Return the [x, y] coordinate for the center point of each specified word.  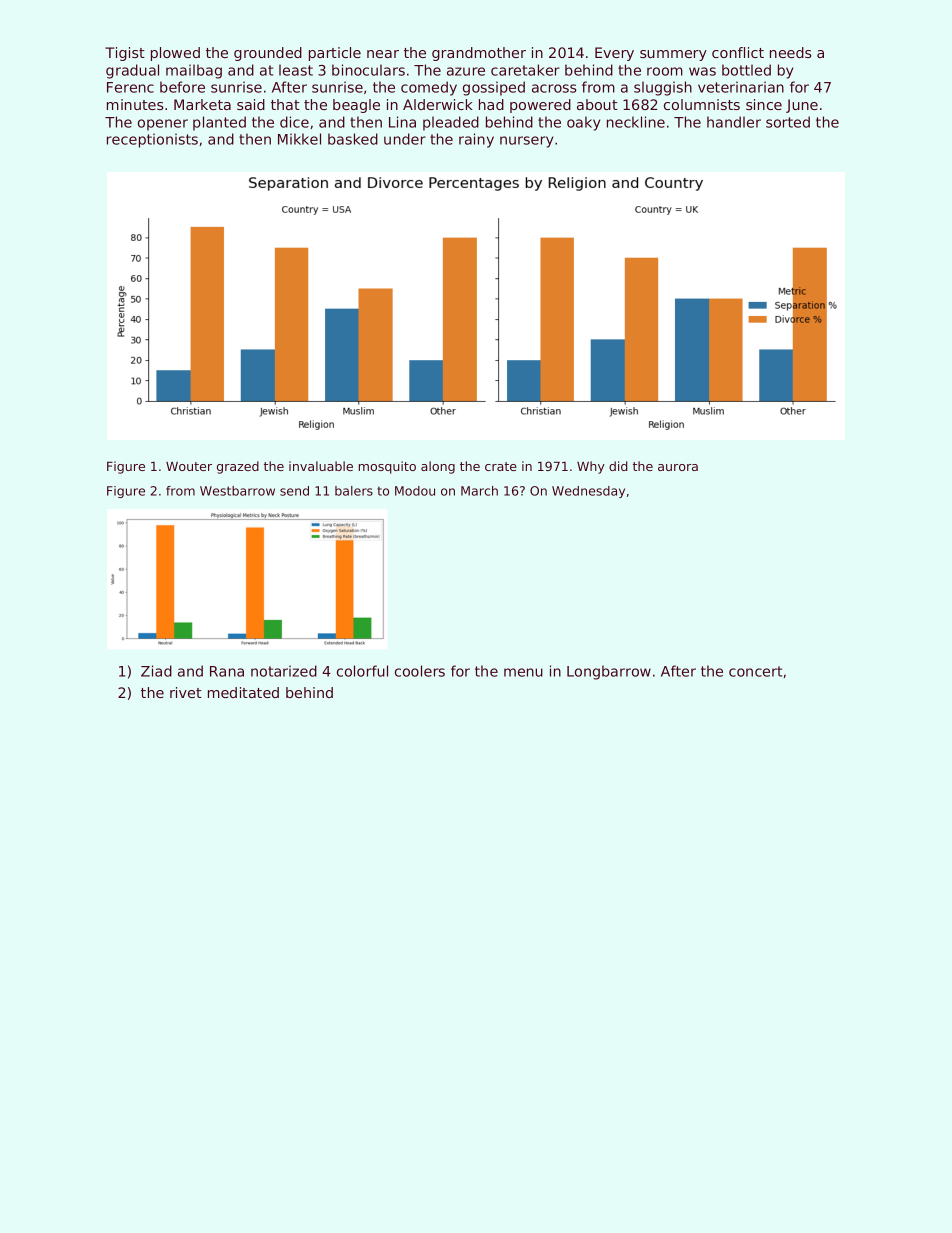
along [438, 467]
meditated [243, 692]
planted [219, 123]
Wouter [189, 466]
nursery [526, 142]
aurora [678, 467]
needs [790, 52]
